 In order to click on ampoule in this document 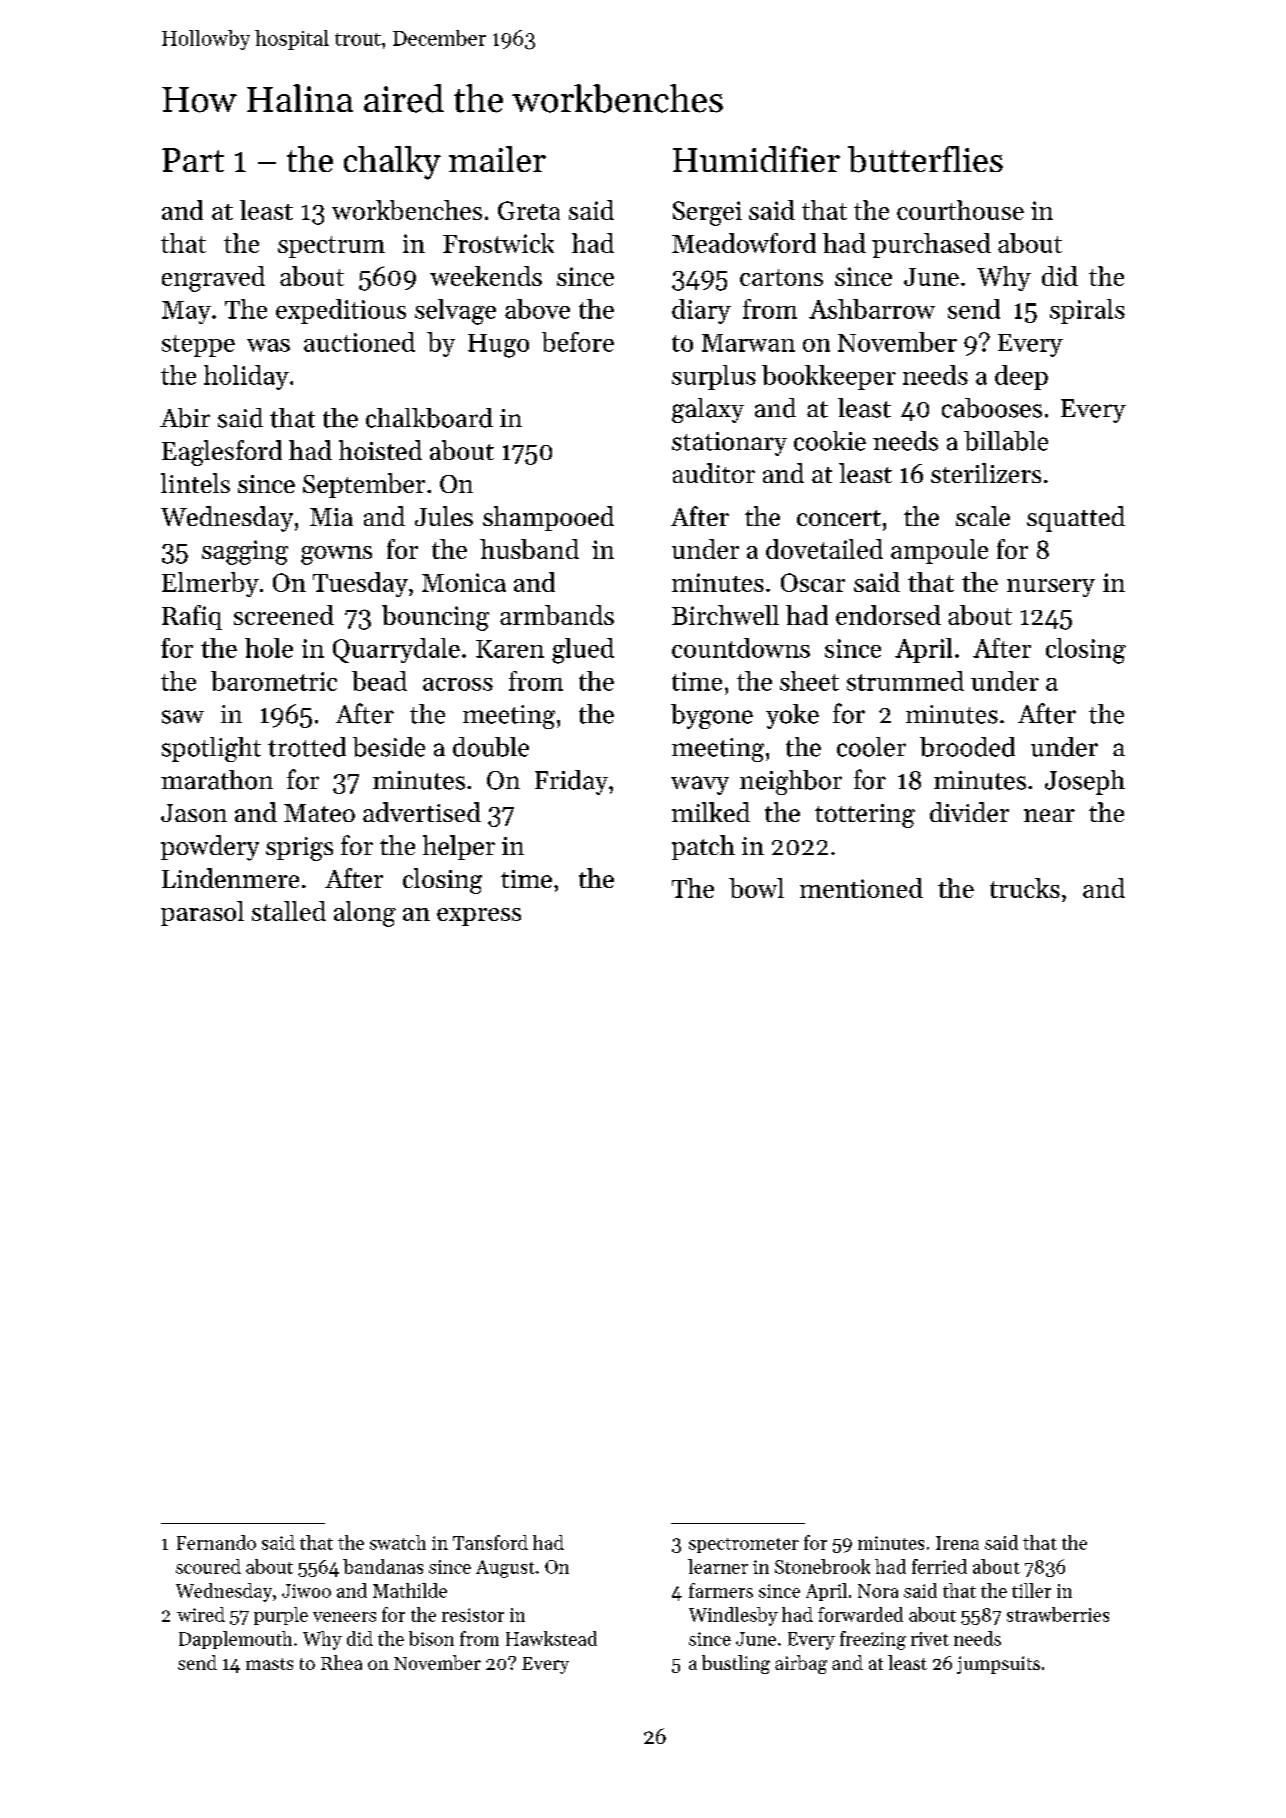, I will do `click(939, 551)`.
